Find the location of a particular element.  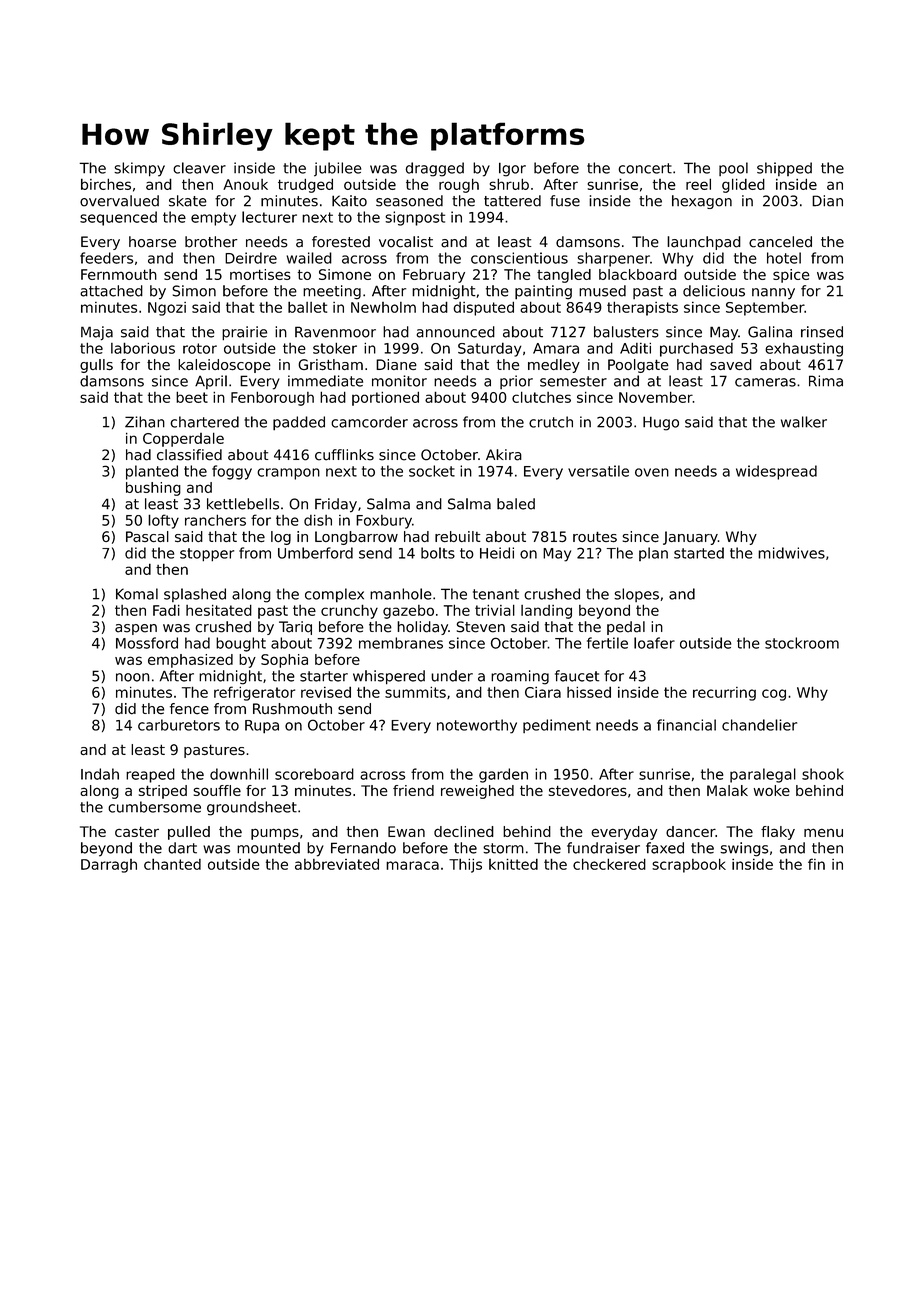

Rima is located at coordinates (826, 381).
